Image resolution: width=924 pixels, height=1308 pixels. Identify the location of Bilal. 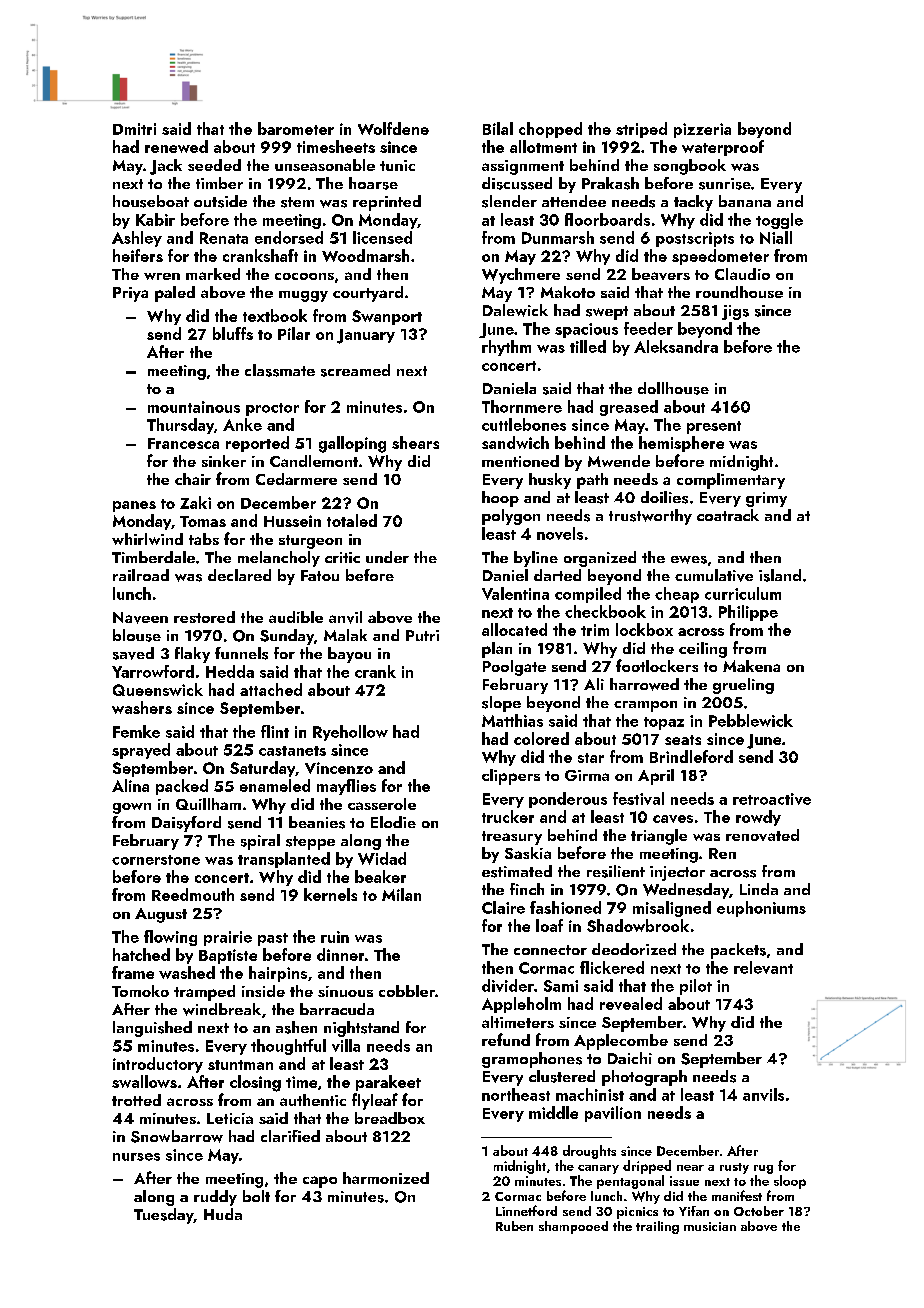
(498, 128).
